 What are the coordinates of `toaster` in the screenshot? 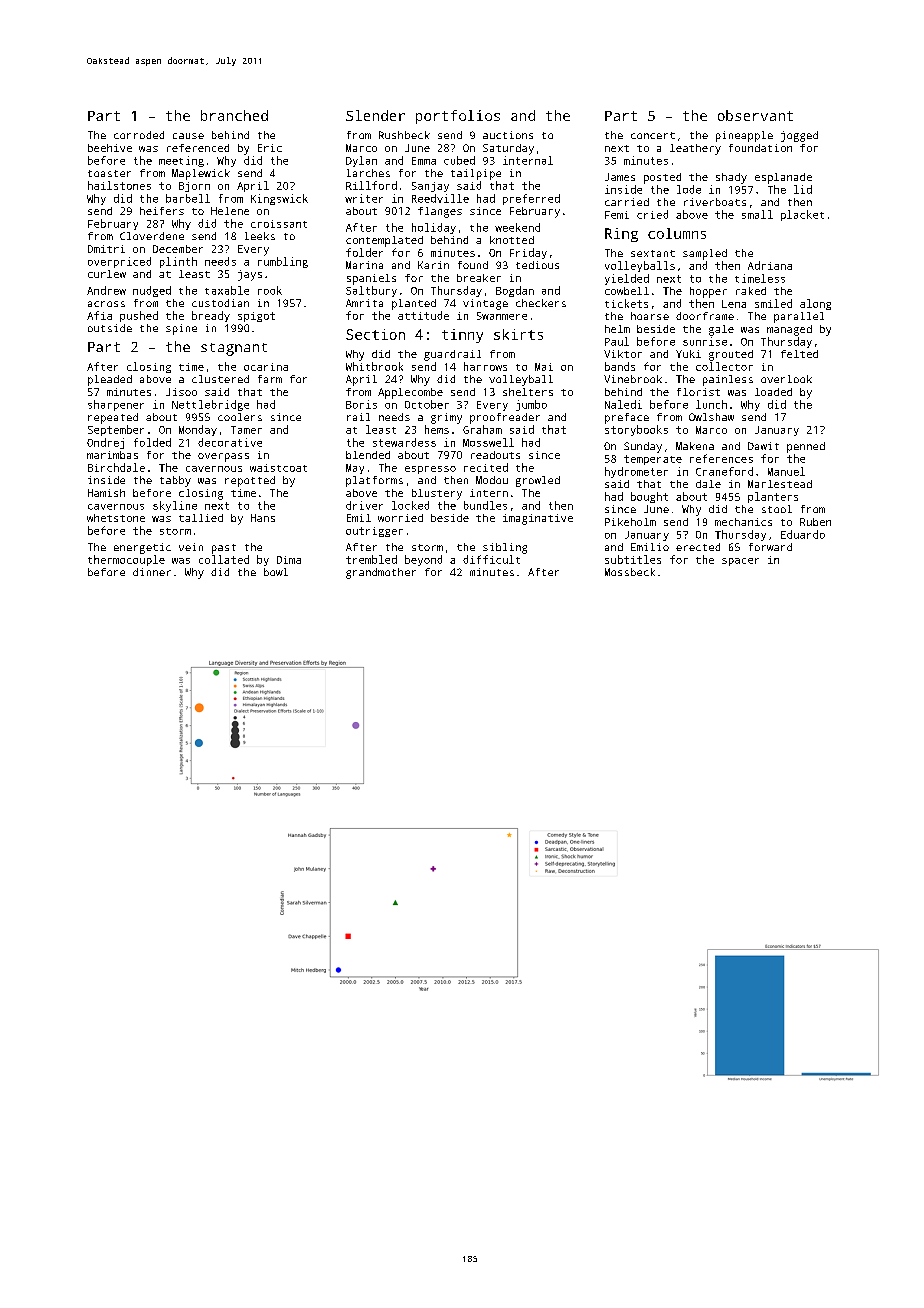 It's located at (109, 173).
